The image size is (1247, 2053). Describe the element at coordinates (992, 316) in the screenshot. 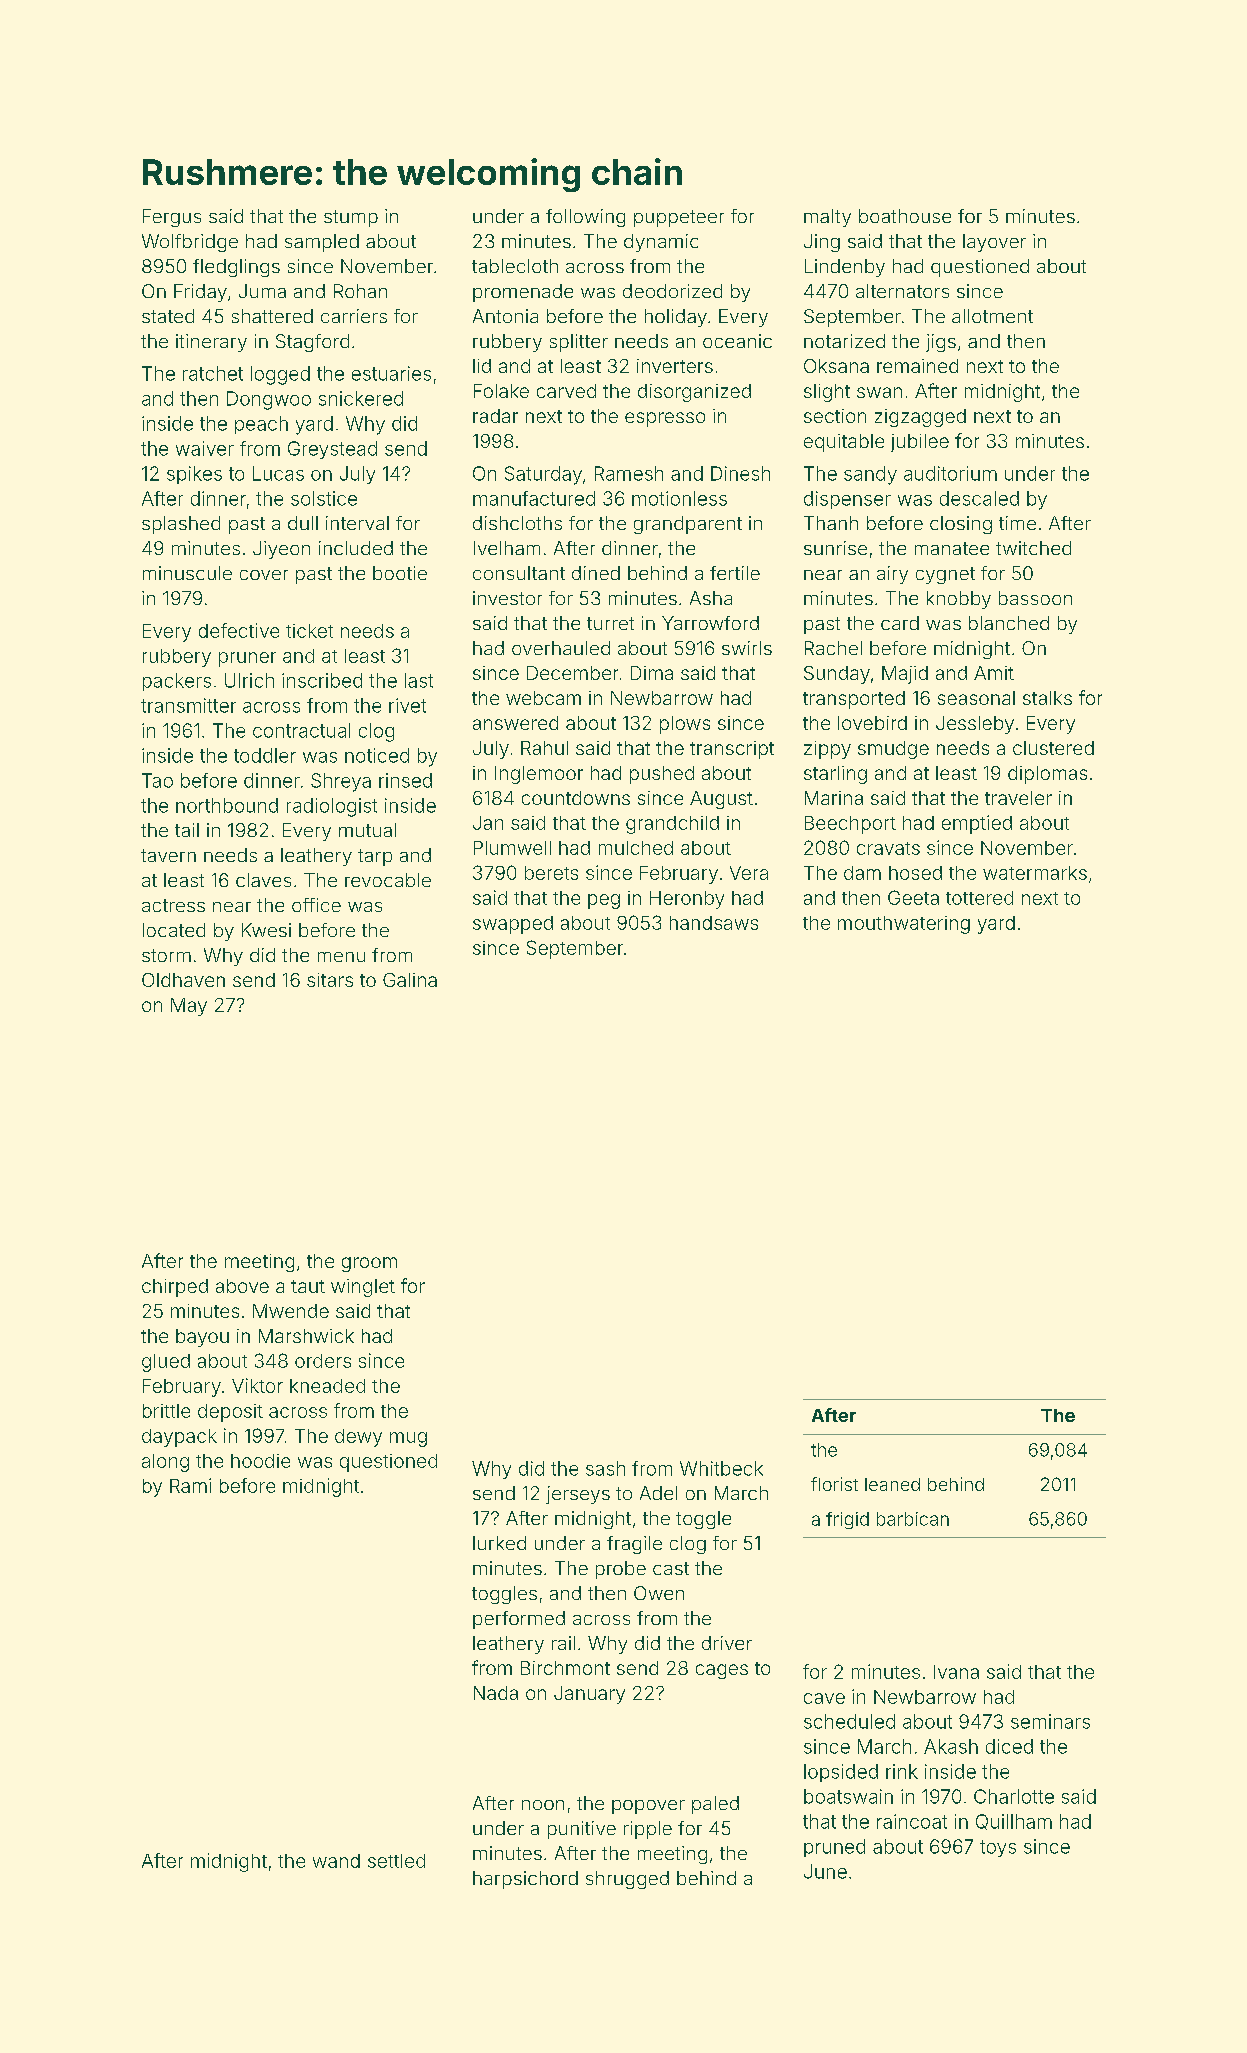

I see `allotment` at that location.
